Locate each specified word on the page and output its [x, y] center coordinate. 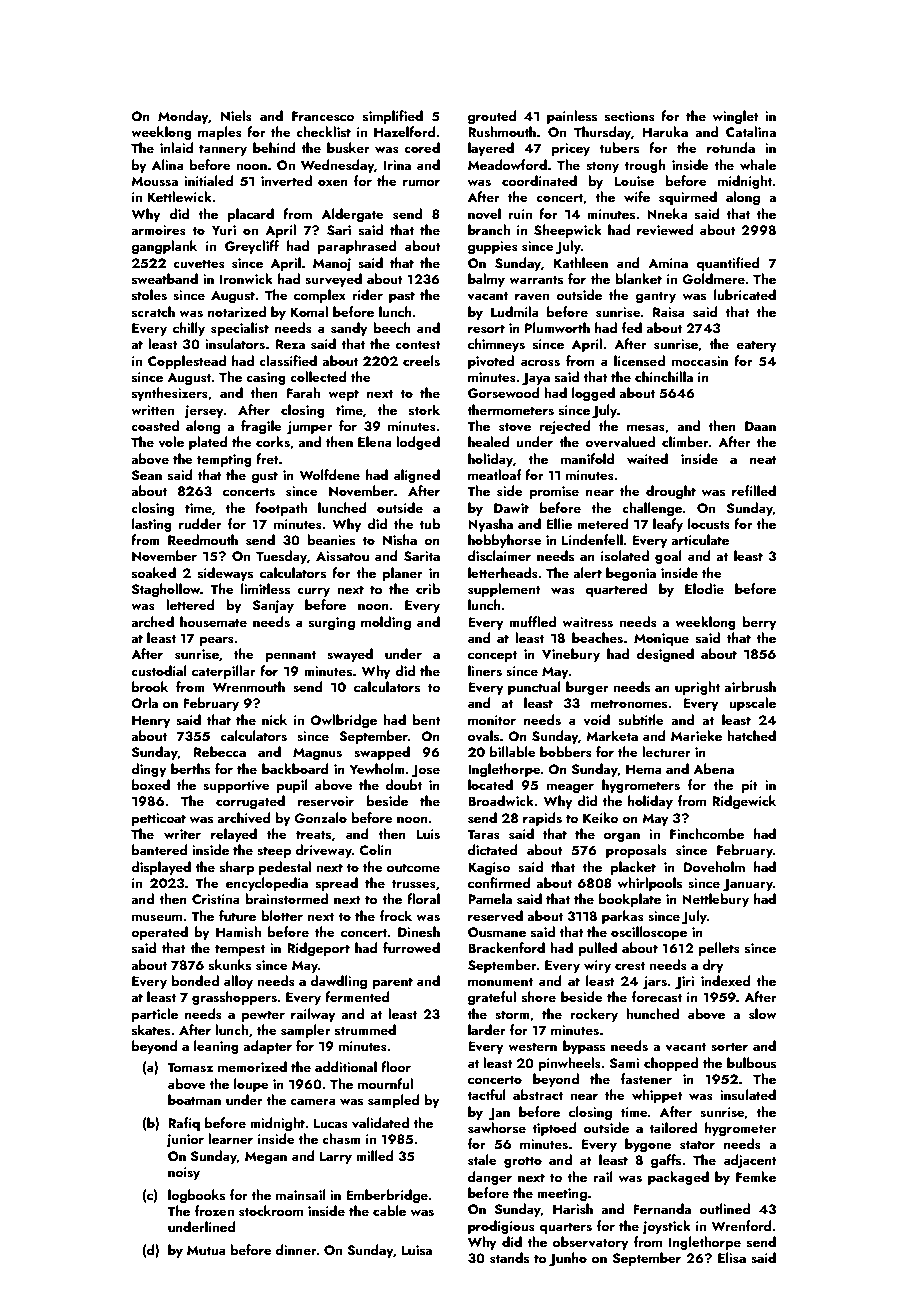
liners [485, 671]
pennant [290, 656]
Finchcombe [707, 833]
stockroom [271, 1210]
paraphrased [357, 247]
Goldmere [713, 279]
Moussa [155, 181]
